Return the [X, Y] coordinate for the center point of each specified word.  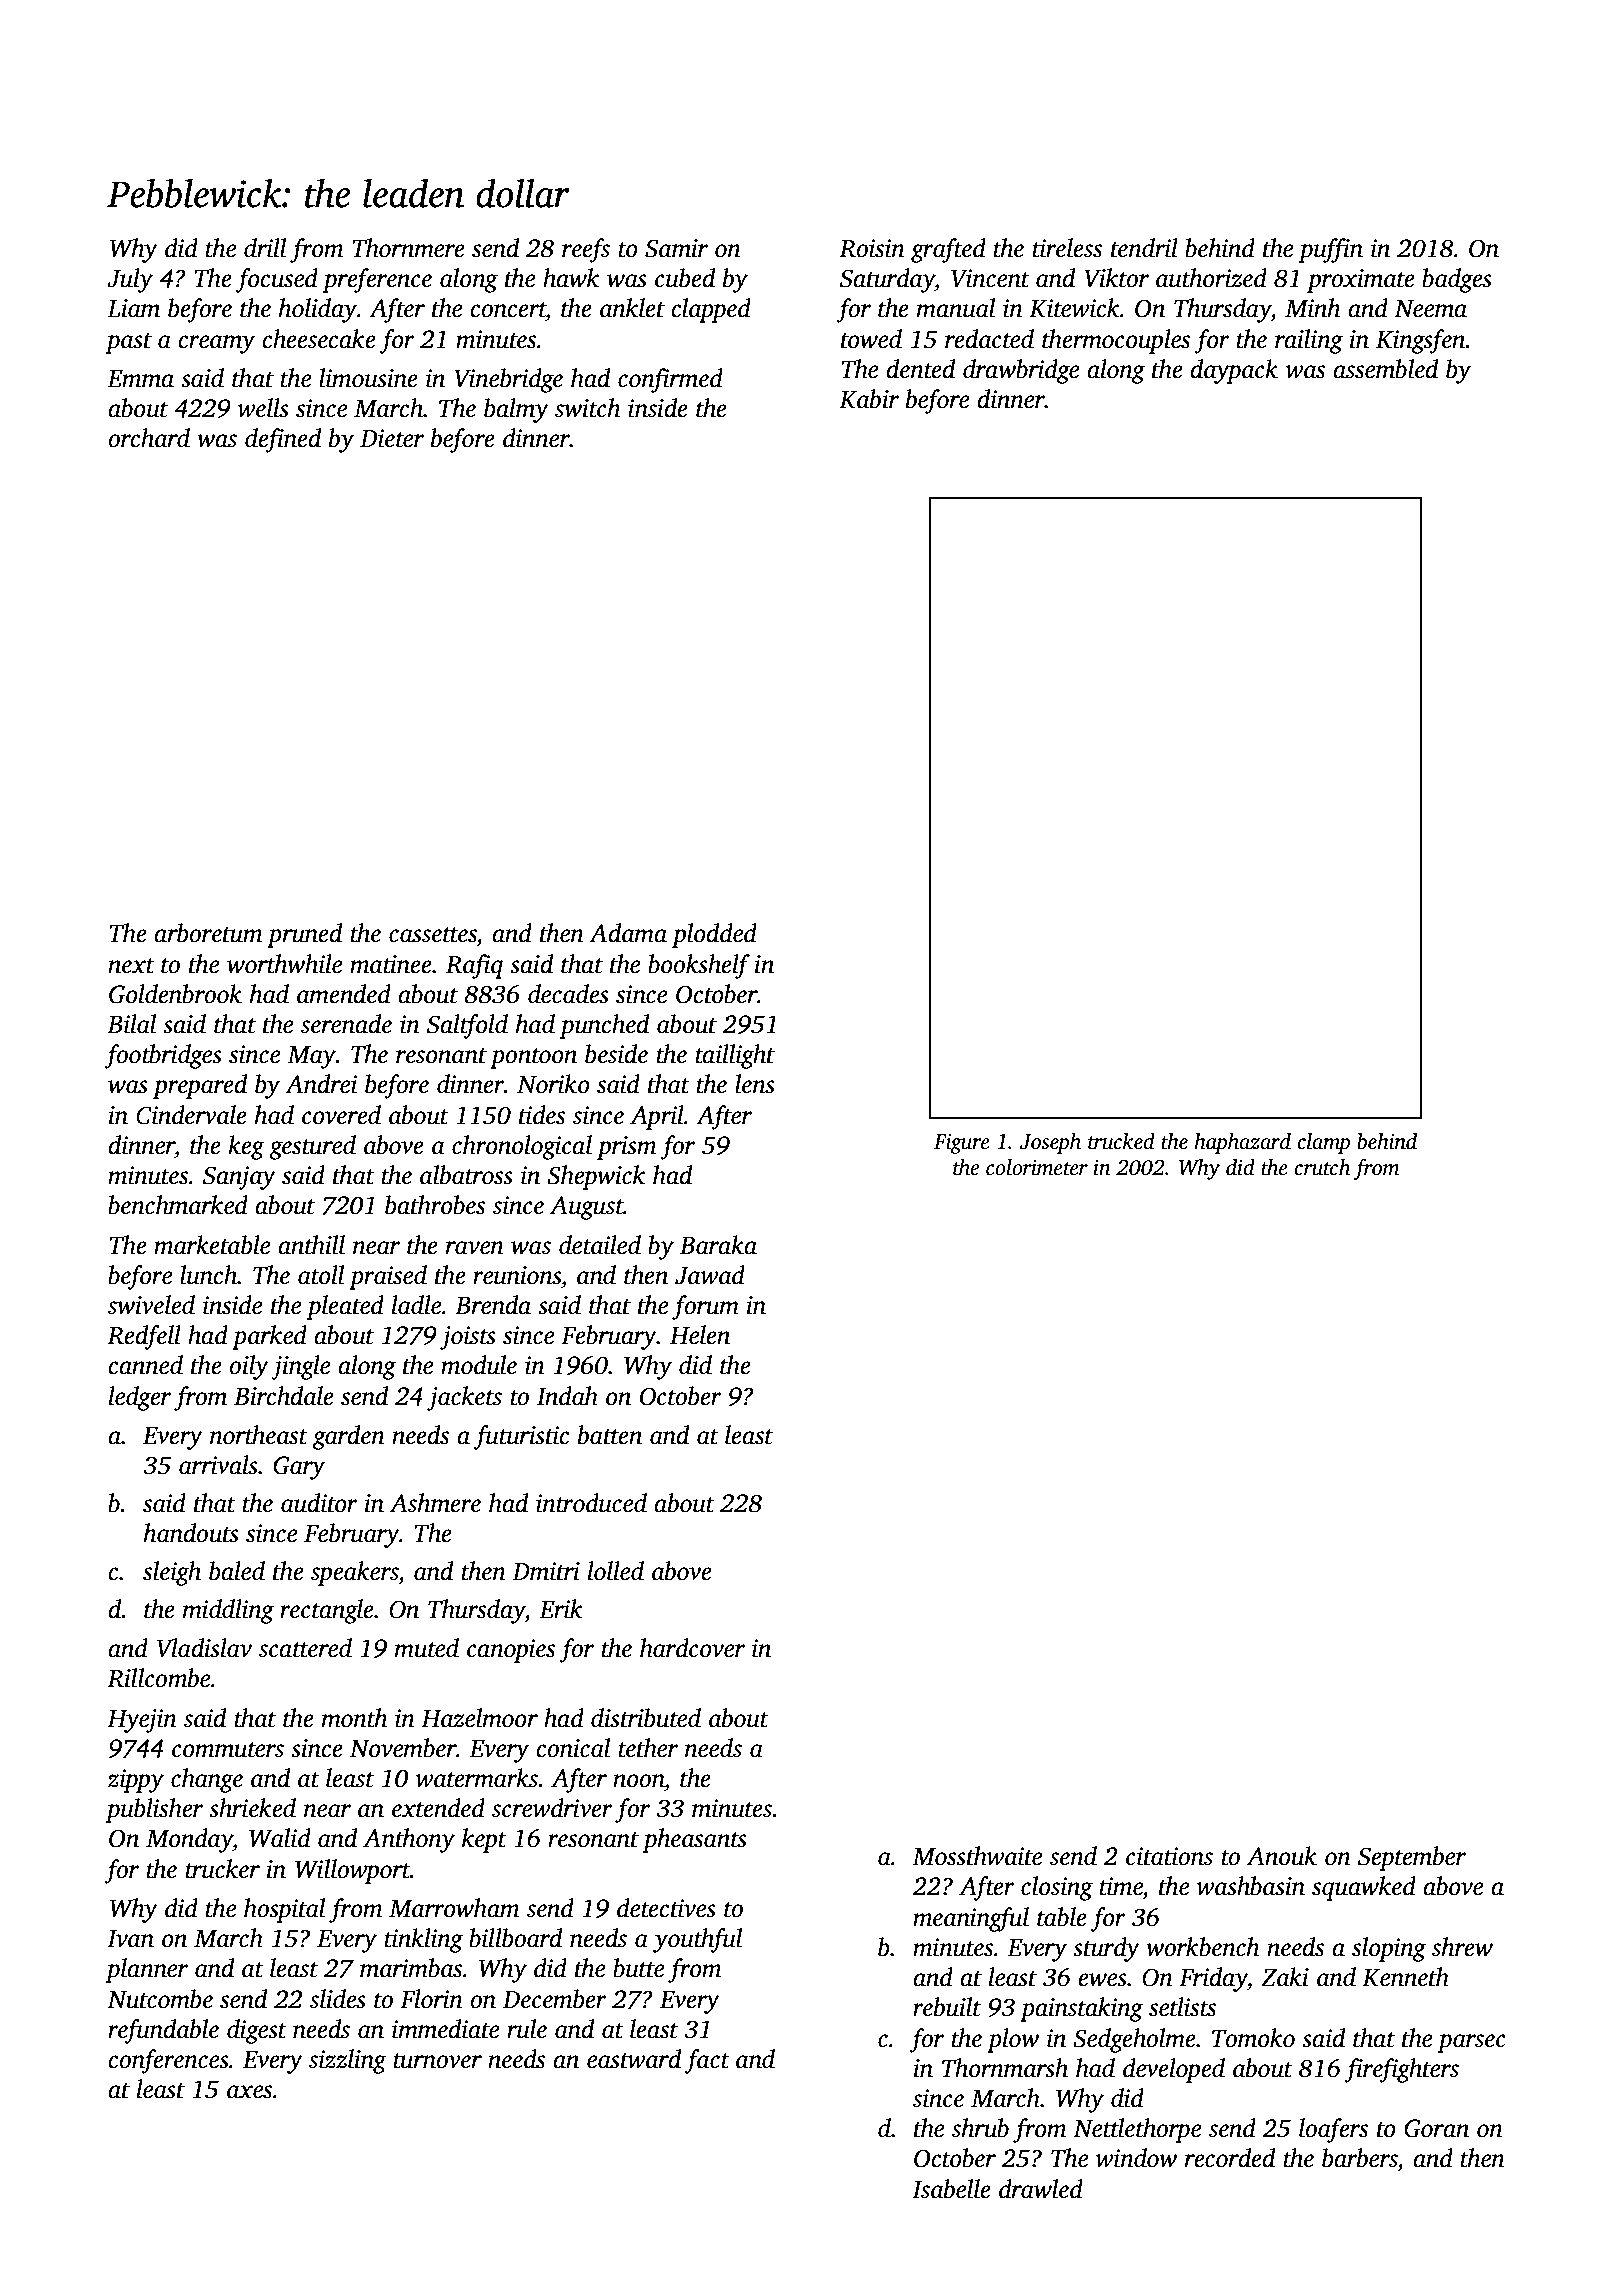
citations [1169, 1856]
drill [265, 248]
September [1412, 1858]
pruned [304, 935]
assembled [1385, 369]
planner [147, 1970]
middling [228, 1611]
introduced [591, 1503]
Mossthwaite [977, 1856]
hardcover [692, 1648]
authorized [1211, 278]
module [479, 1365]
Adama [628, 933]
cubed [685, 278]
